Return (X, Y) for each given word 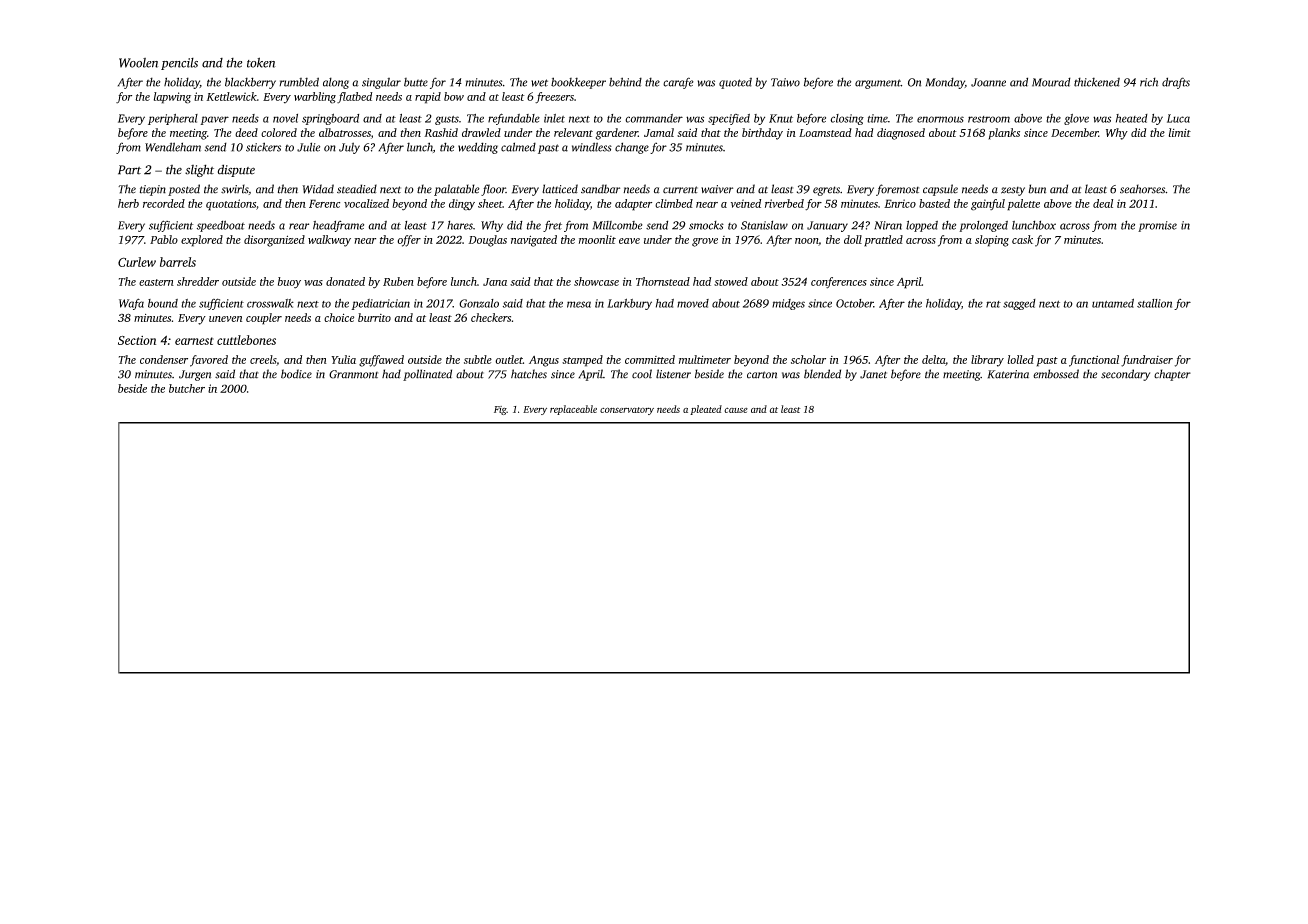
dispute (236, 170)
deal (1103, 203)
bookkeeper (578, 83)
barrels (178, 262)
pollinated (427, 375)
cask (1022, 239)
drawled (481, 132)
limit (1180, 132)
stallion (1154, 303)
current (680, 190)
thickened (1097, 82)
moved (693, 303)
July (349, 148)
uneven (225, 319)
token (261, 62)
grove (705, 242)
